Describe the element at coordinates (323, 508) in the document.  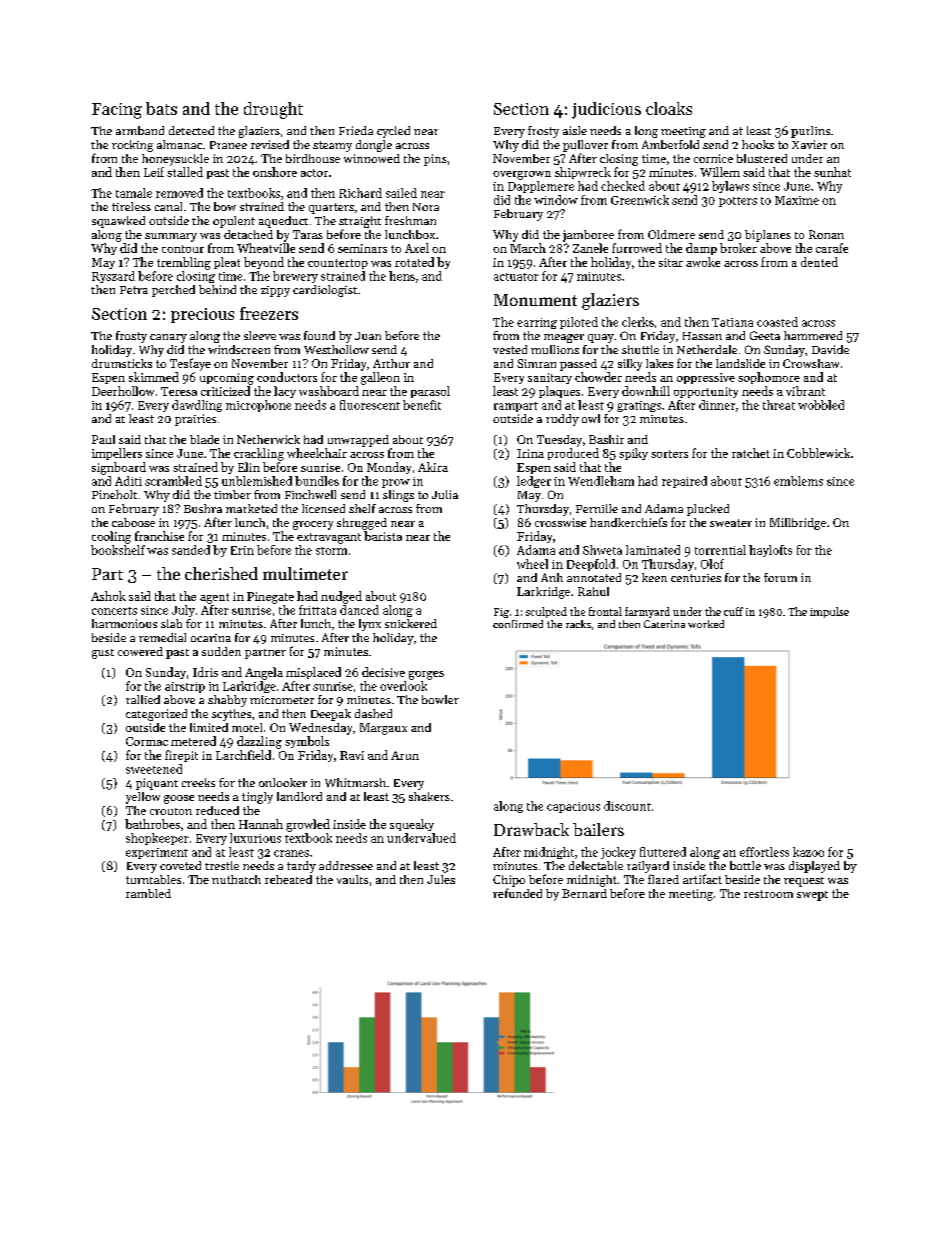
I see `licensed` at that location.
